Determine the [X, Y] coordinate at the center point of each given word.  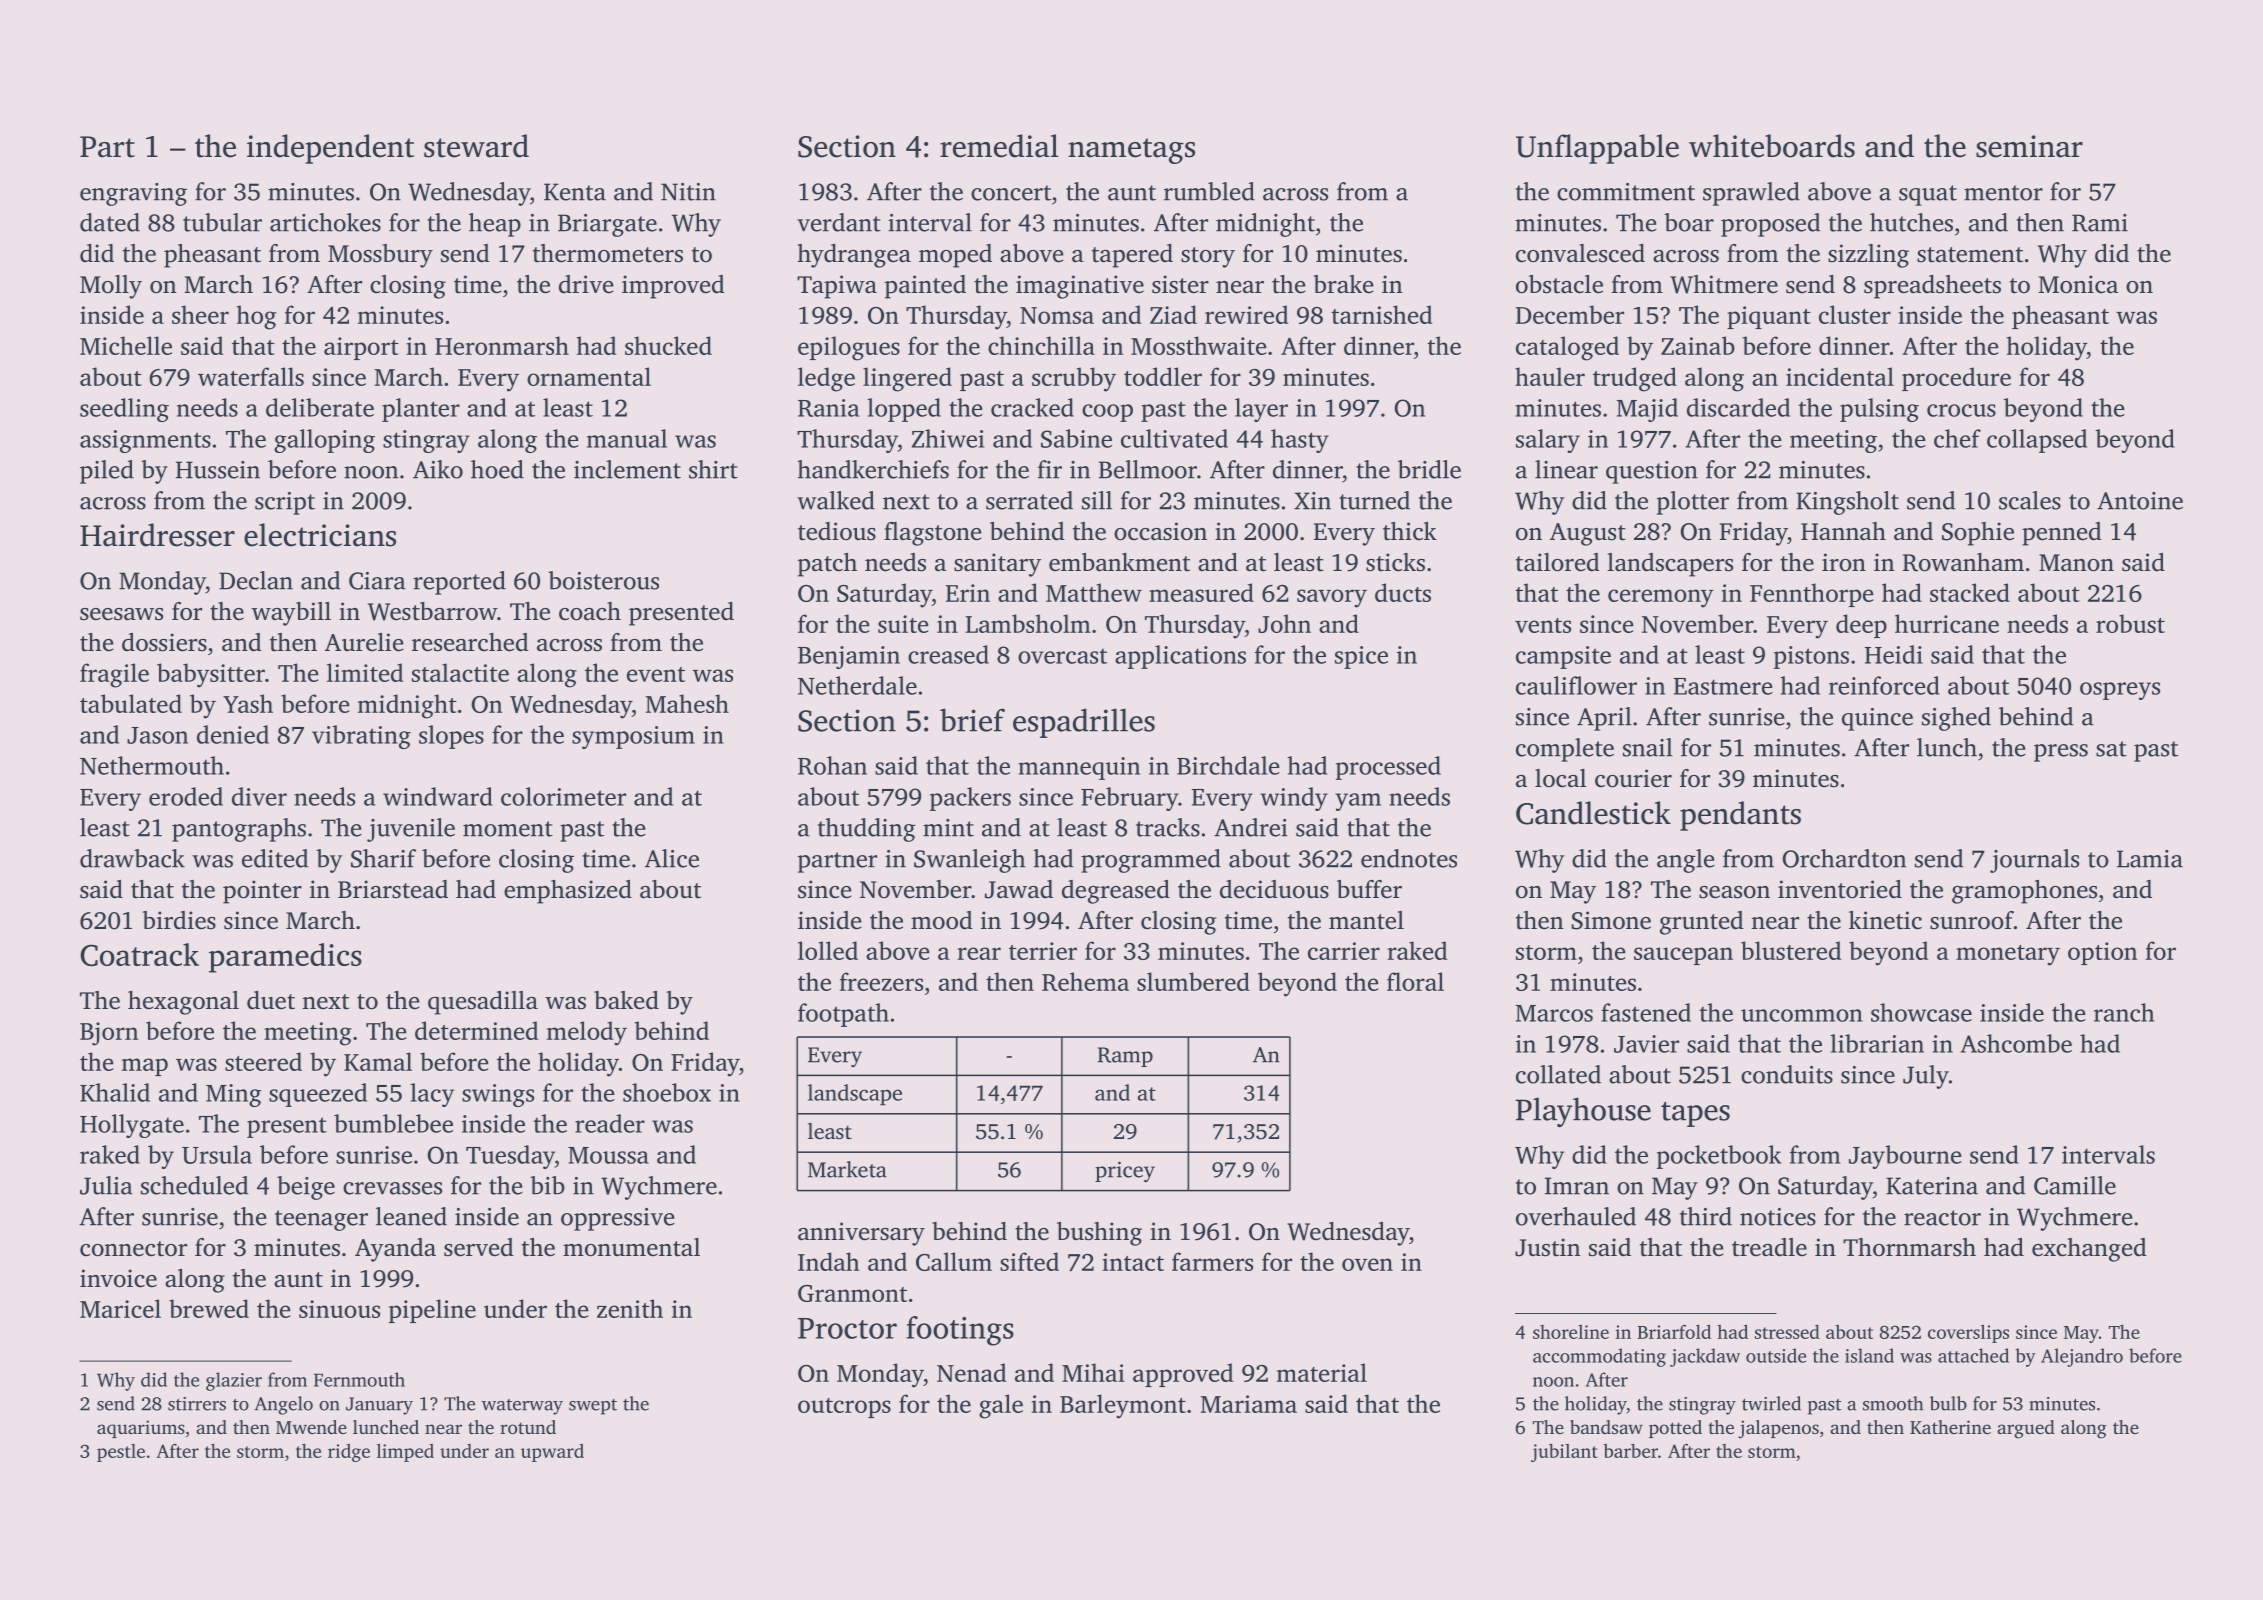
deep [1861, 626]
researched [470, 642]
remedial [999, 146]
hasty [1300, 441]
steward [476, 146]
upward [552, 1453]
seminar [2029, 146]
